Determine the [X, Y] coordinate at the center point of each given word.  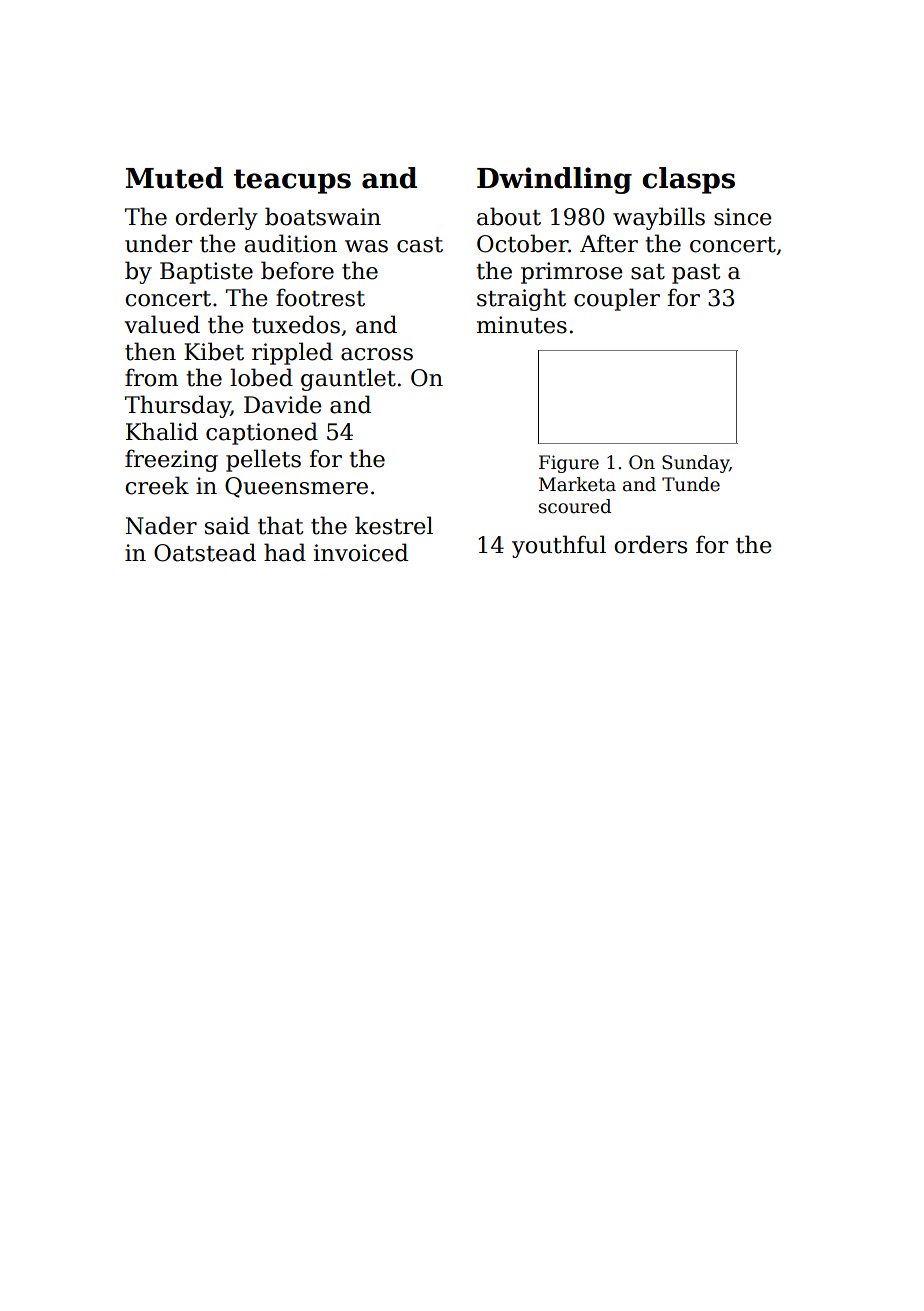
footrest [320, 297]
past [696, 274]
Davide [283, 404]
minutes [522, 325]
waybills [659, 218]
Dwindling [554, 180]
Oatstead [205, 552]
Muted [174, 178]
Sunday [695, 464]
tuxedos [296, 324]
